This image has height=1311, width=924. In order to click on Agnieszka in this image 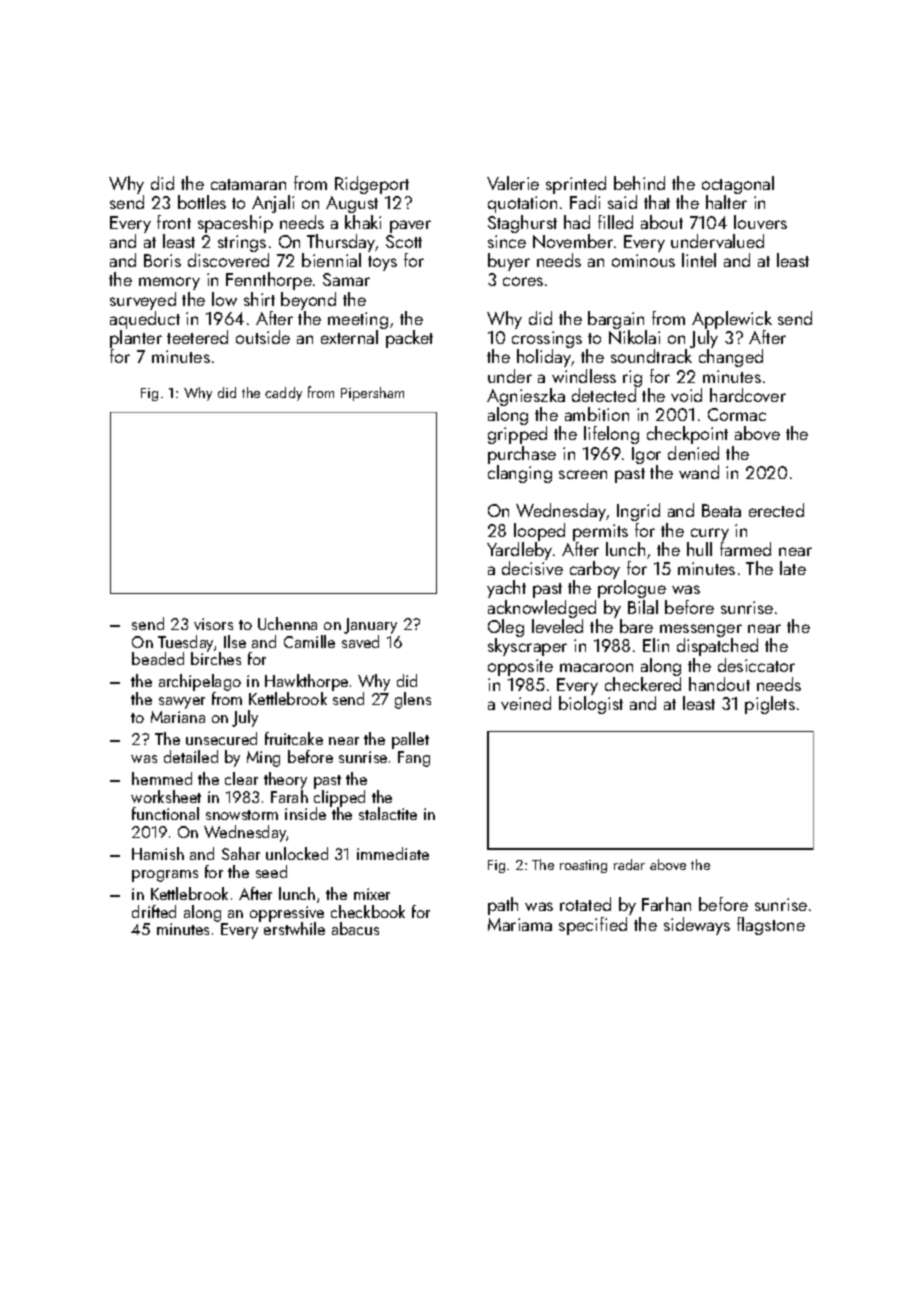, I will do `click(526, 397)`.
